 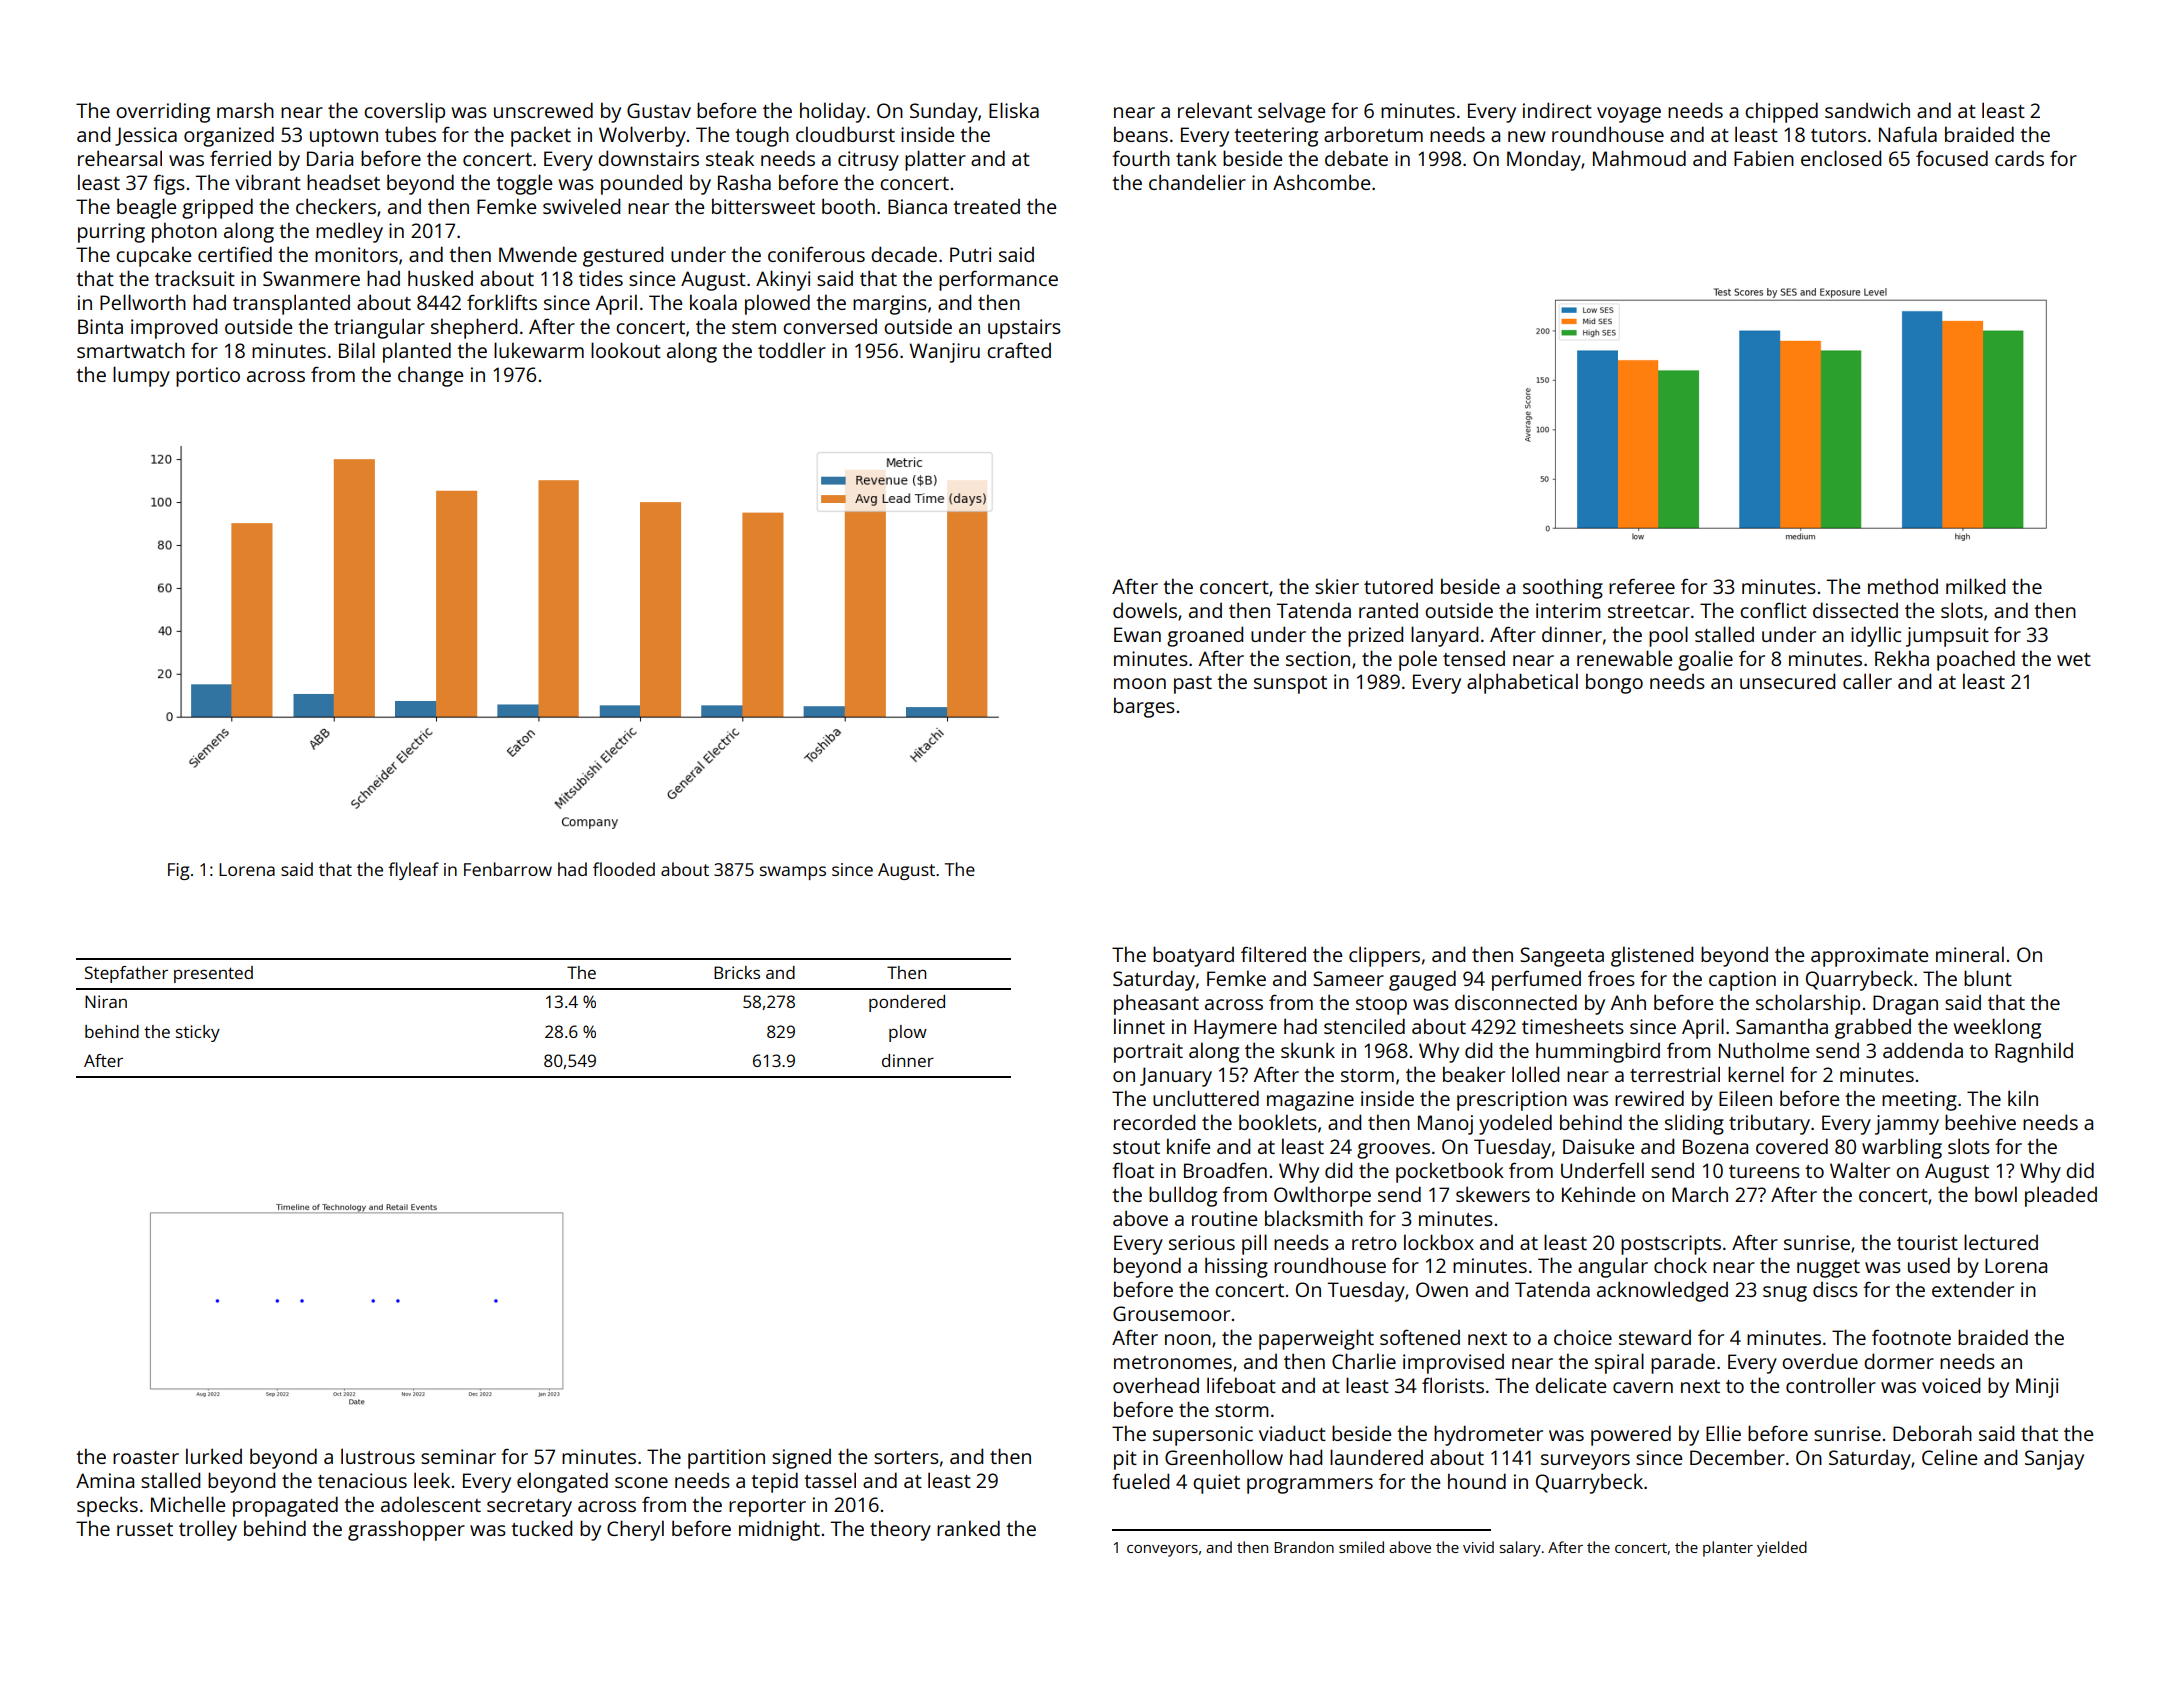 What do you see at coordinates (145, 1529) in the document?
I see `russet` at bounding box center [145, 1529].
